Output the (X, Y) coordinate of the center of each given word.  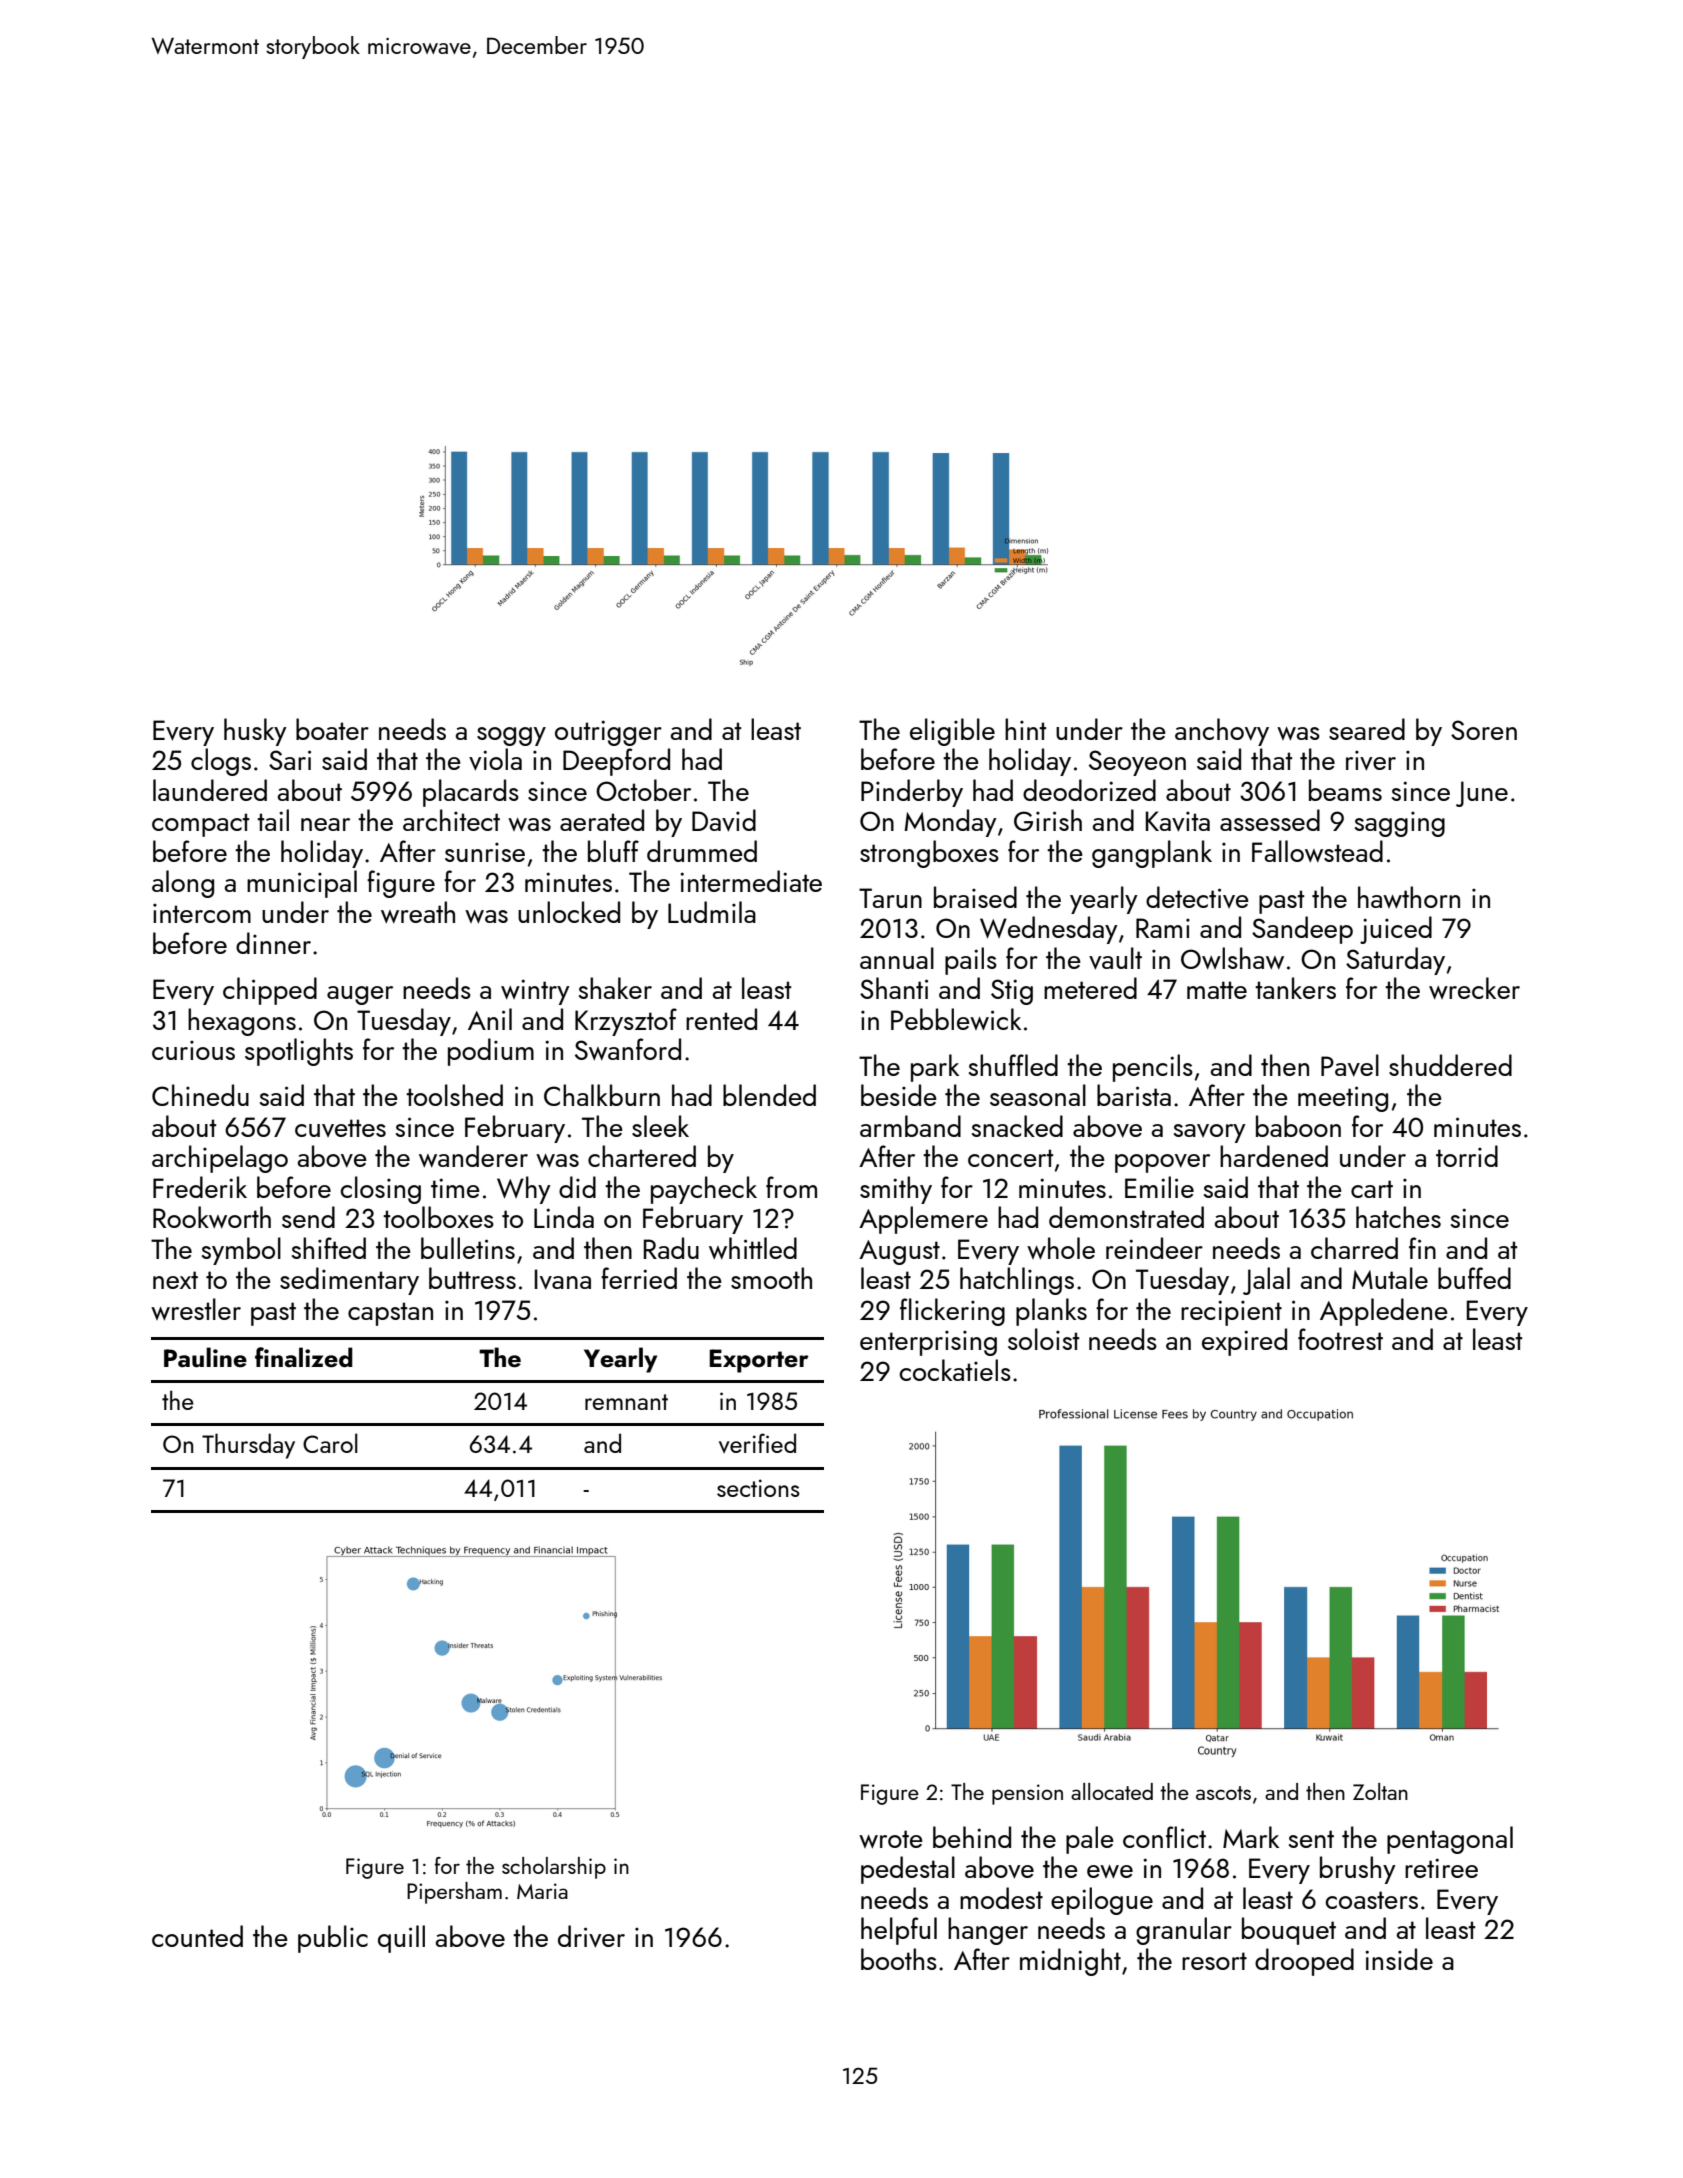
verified (757, 1443)
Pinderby (912, 793)
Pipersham (454, 1893)
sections (758, 1488)
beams (1345, 790)
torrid (1467, 1156)
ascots (1223, 1793)
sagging (1400, 824)
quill (401, 1939)
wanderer (473, 1156)
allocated (1112, 1791)
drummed (702, 851)
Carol (330, 1443)
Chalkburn (602, 1095)
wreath (418, 912)
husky (255, 732)
